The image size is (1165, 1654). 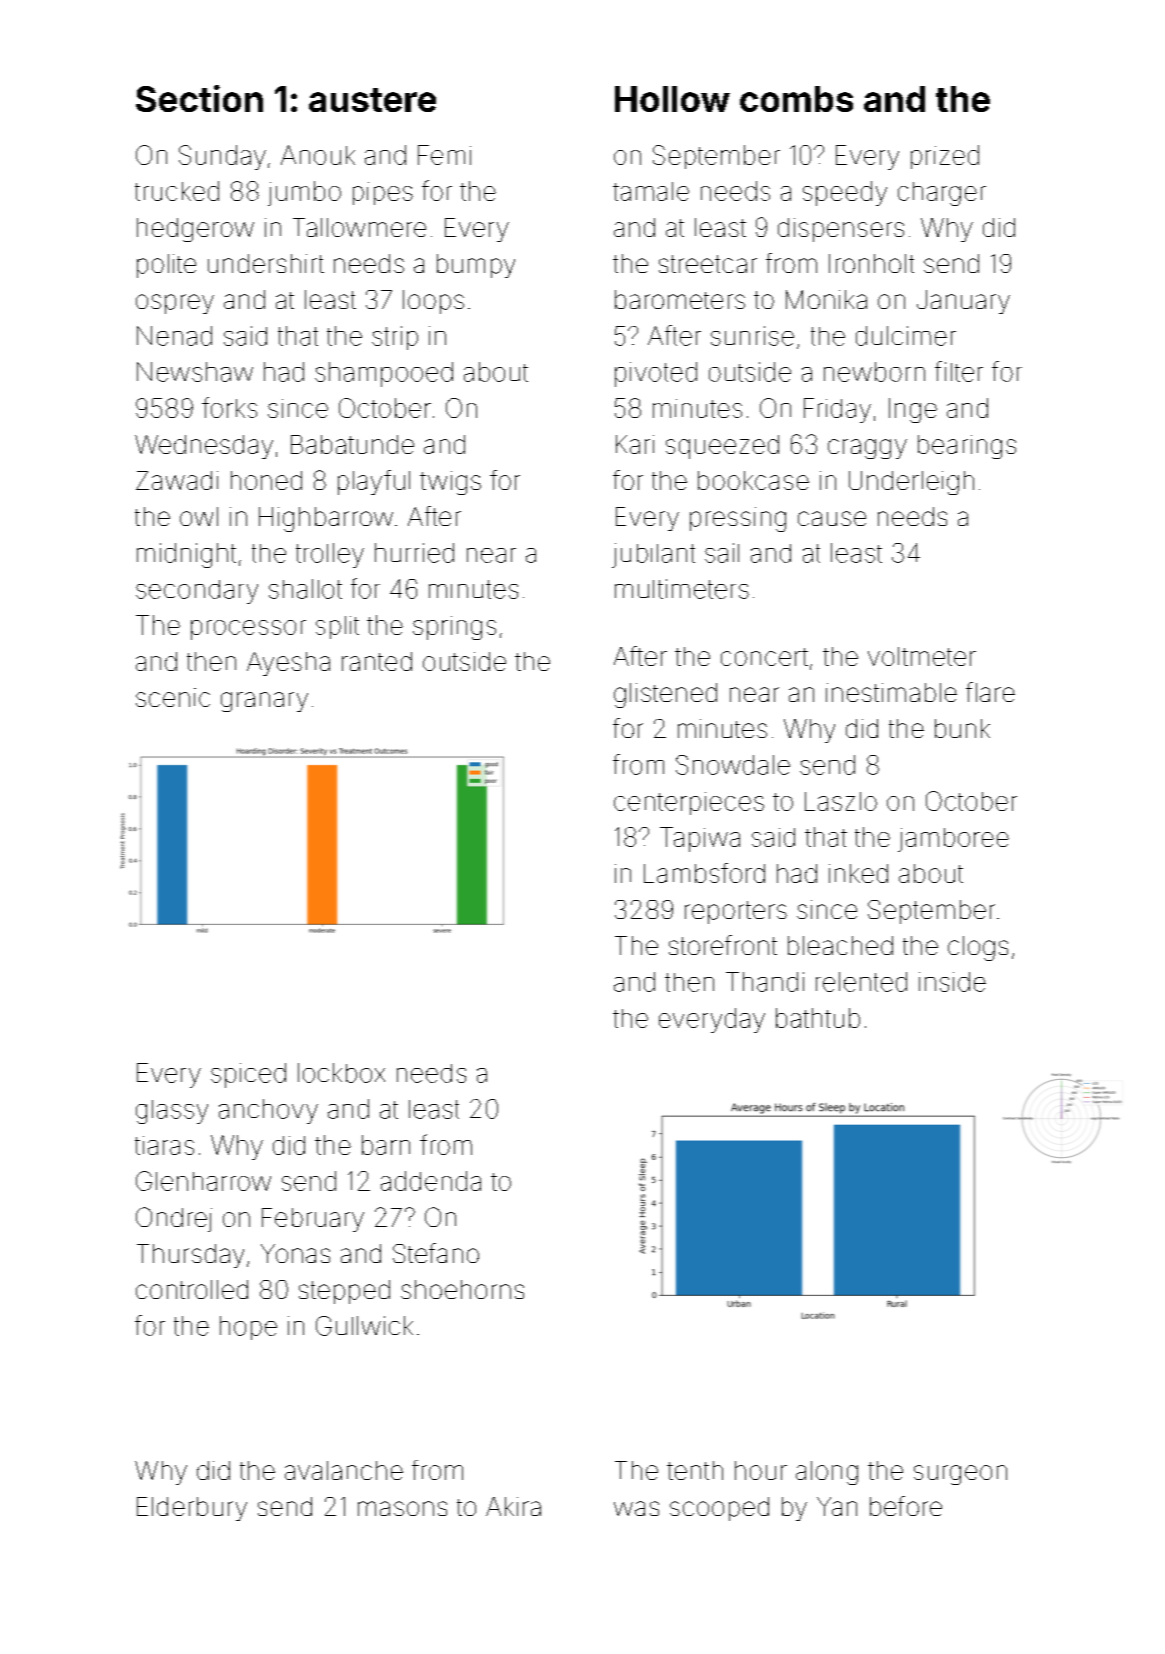 I want to click on along, so click(x=827, y=1473).
